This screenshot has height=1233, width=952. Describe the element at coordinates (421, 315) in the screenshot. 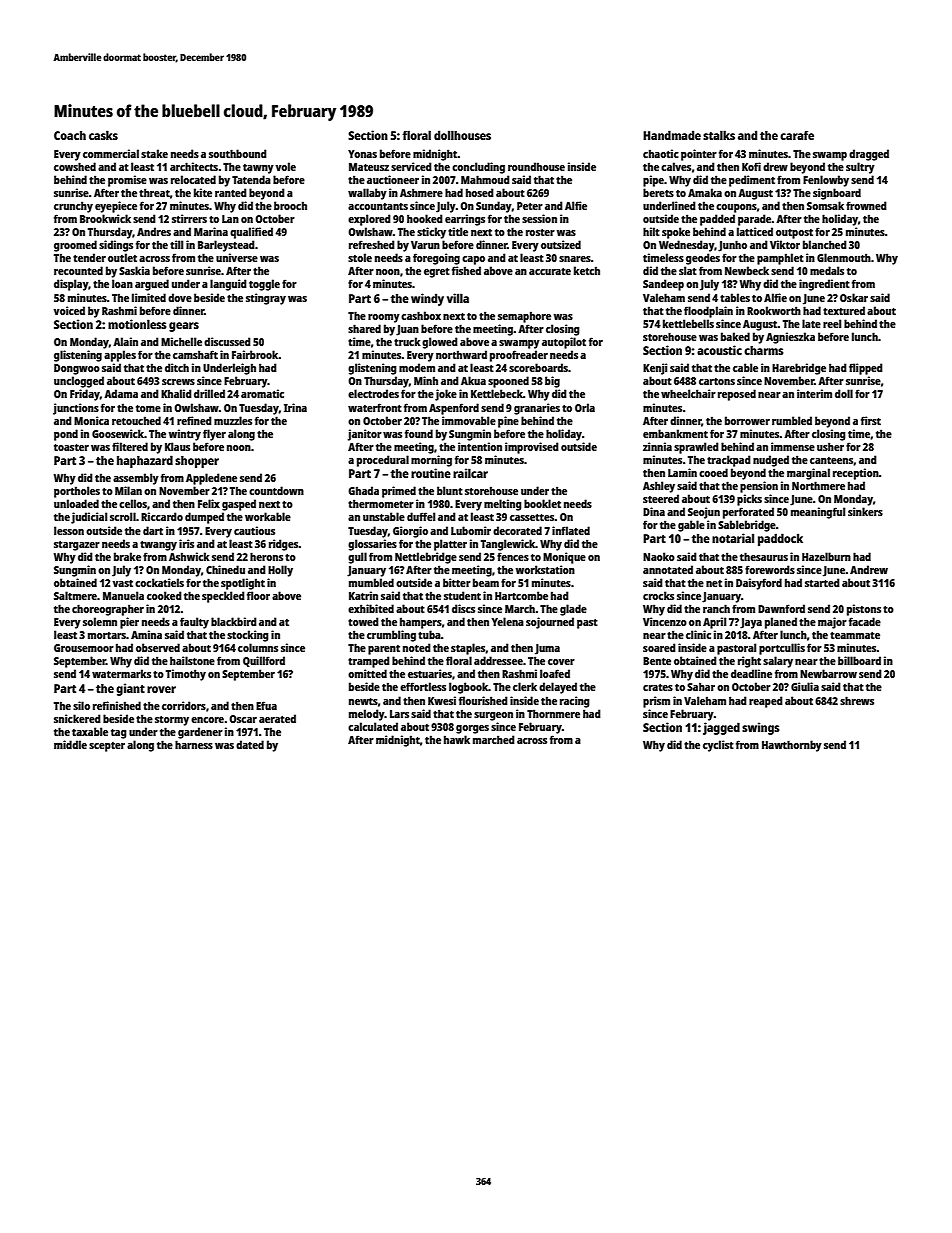

I see `cashbox` at that location.
